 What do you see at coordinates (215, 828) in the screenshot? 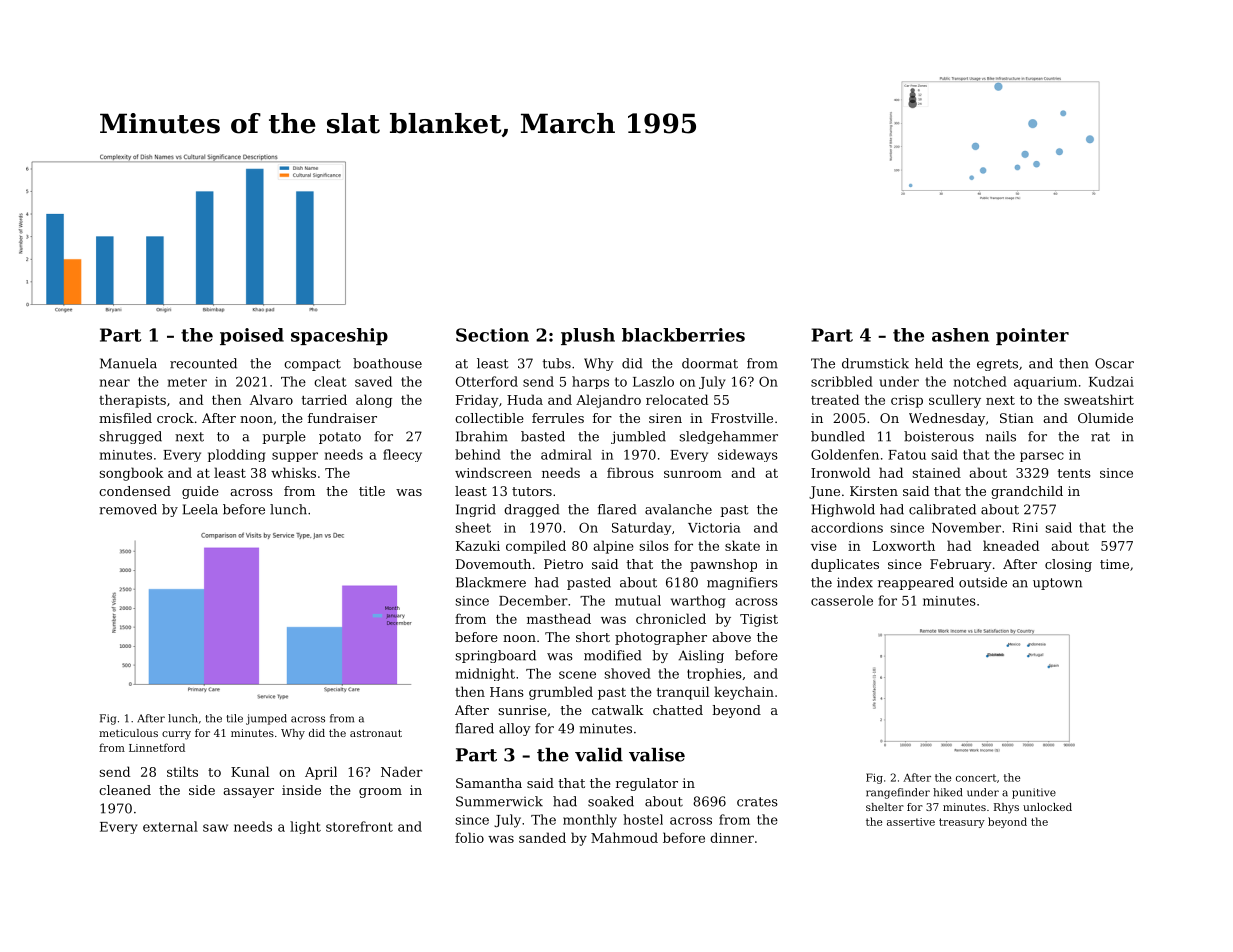
I see `saw` at bounding box center [215, 828].
